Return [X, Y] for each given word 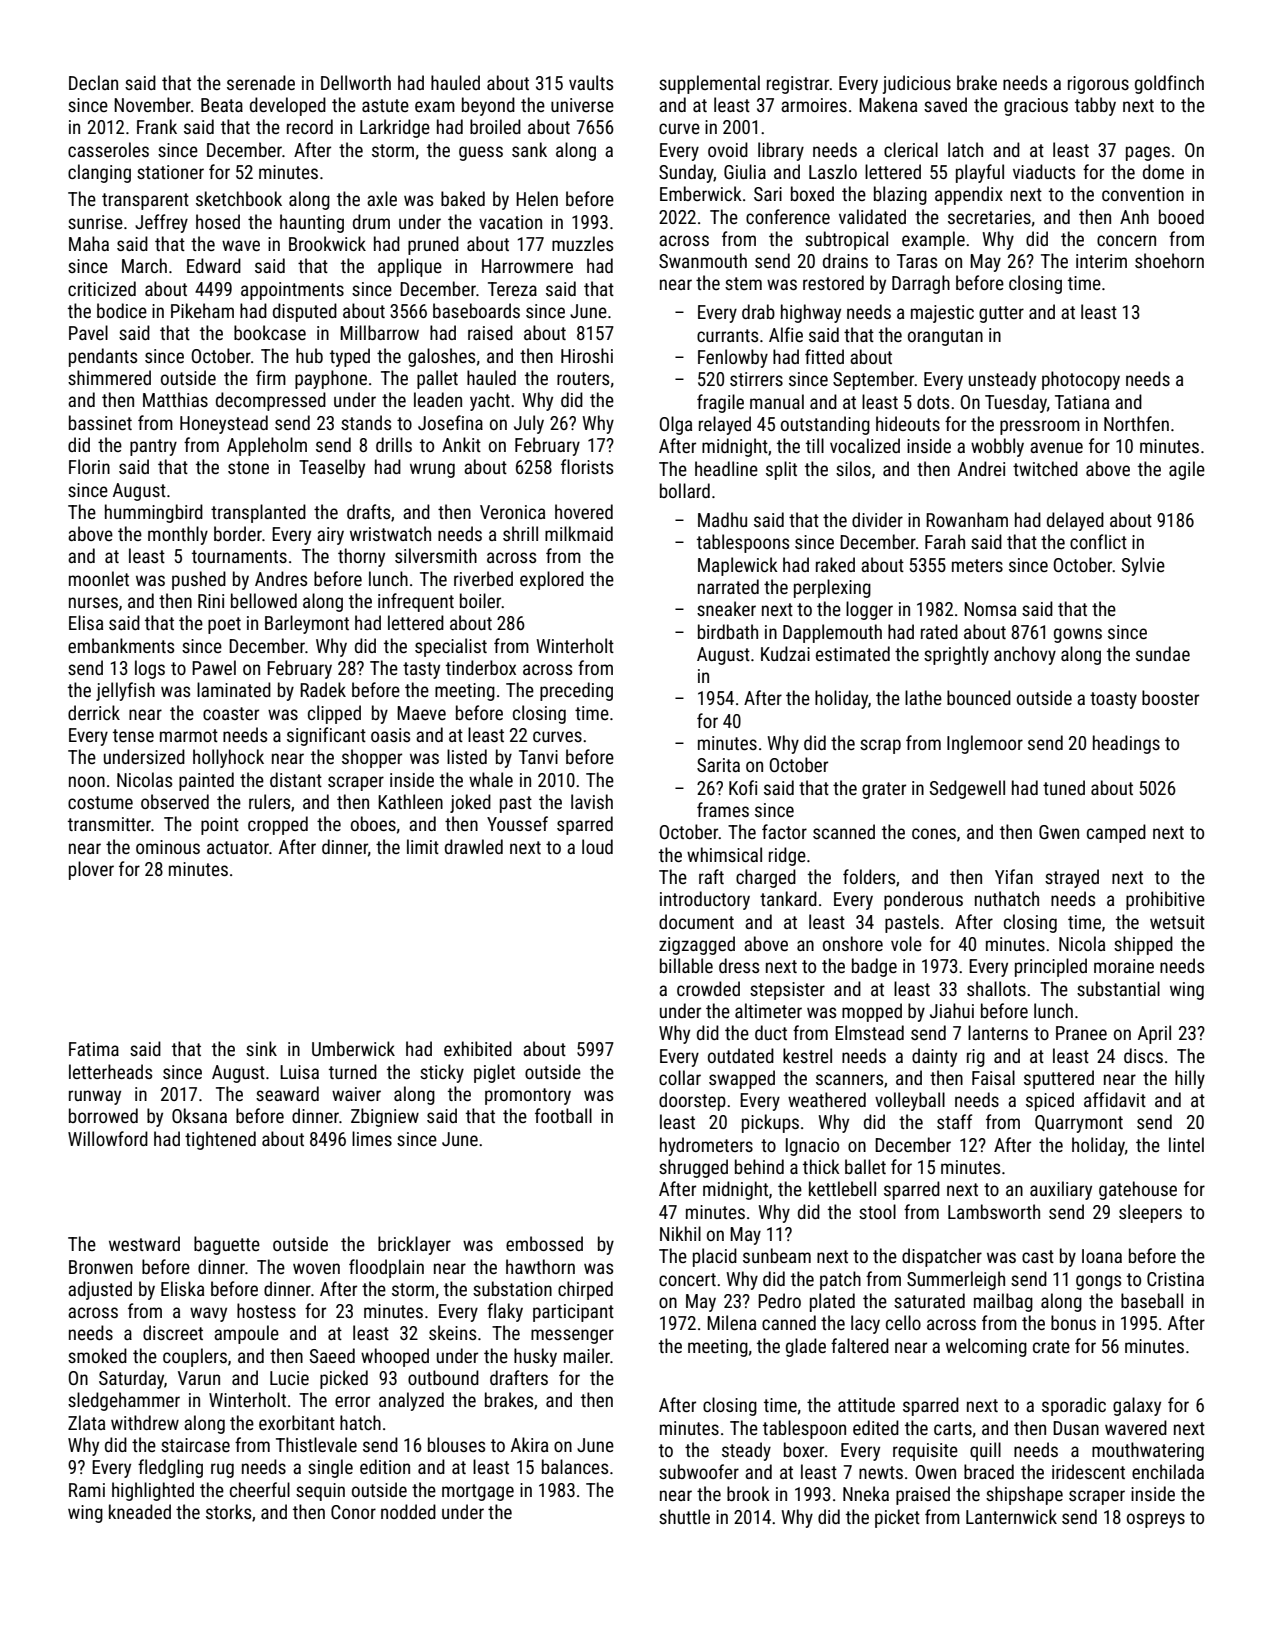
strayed [1072, 878]
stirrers [756, 379]
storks [228, 1511]
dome [1163, 171]
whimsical [724, 854]
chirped [585, 1290]
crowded [708, 988]
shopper [372, 758]
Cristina [1175, 1279]
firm [271, 377]
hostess [266, 1310]
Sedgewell [967, 789]
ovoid [728, 149]
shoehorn [1169, 260]
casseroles [108, 149]
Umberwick [353, 1048]
